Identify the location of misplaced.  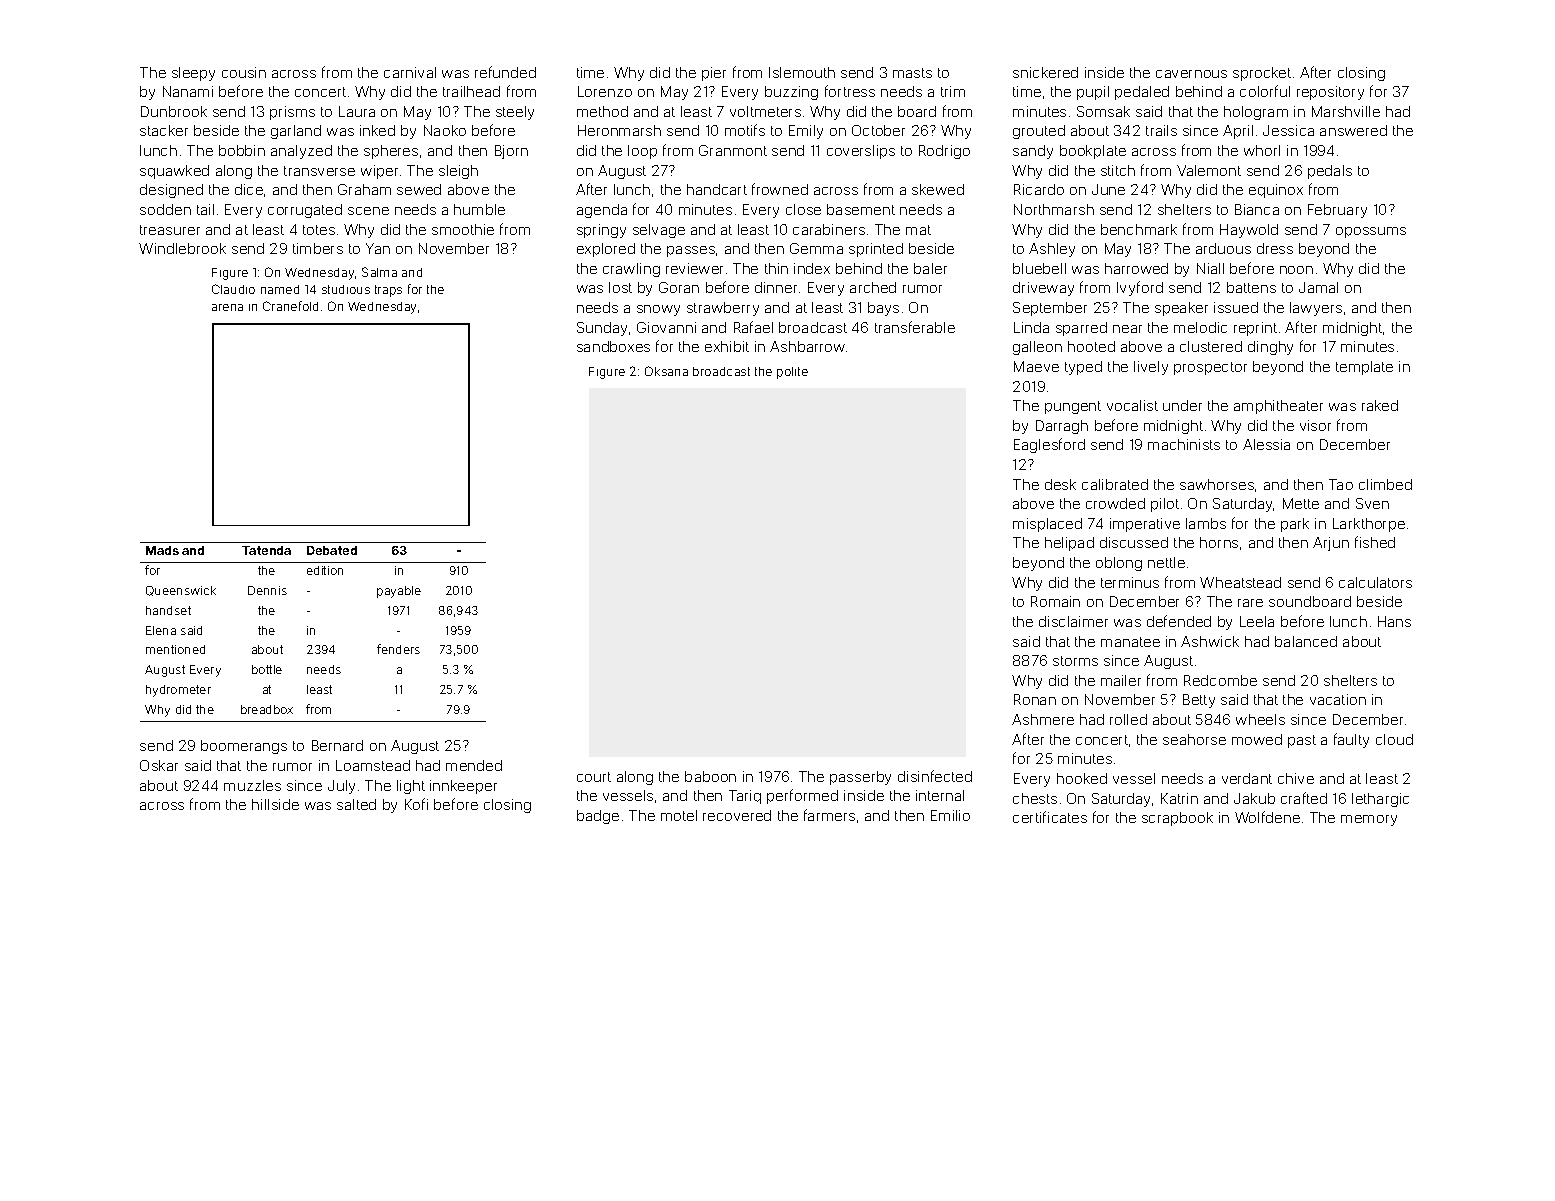
(1047, 525).
